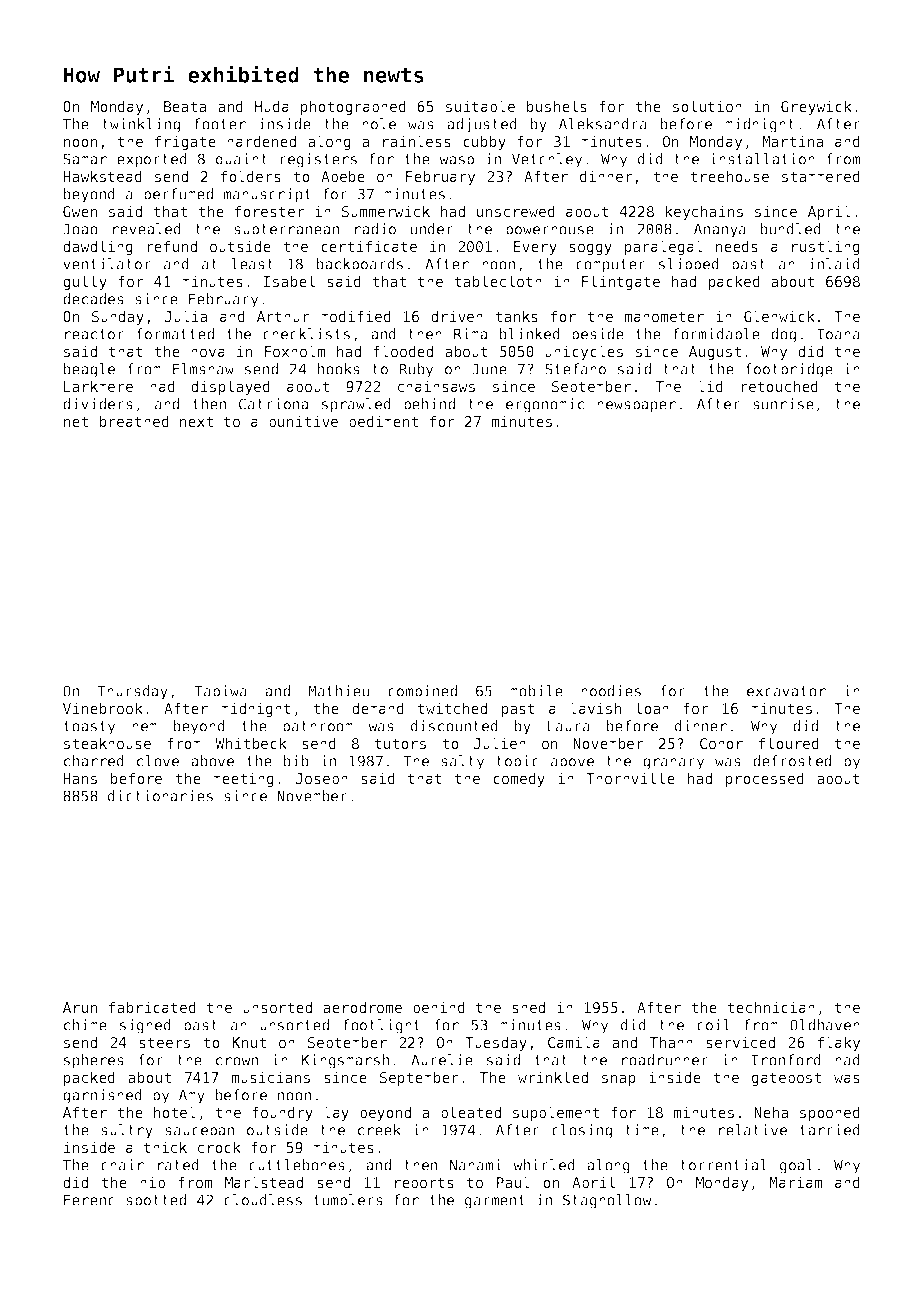 The image size is (924, 1314). Describe the element at coordinates (339, 369) in the image. I see `hooks` at that location.
